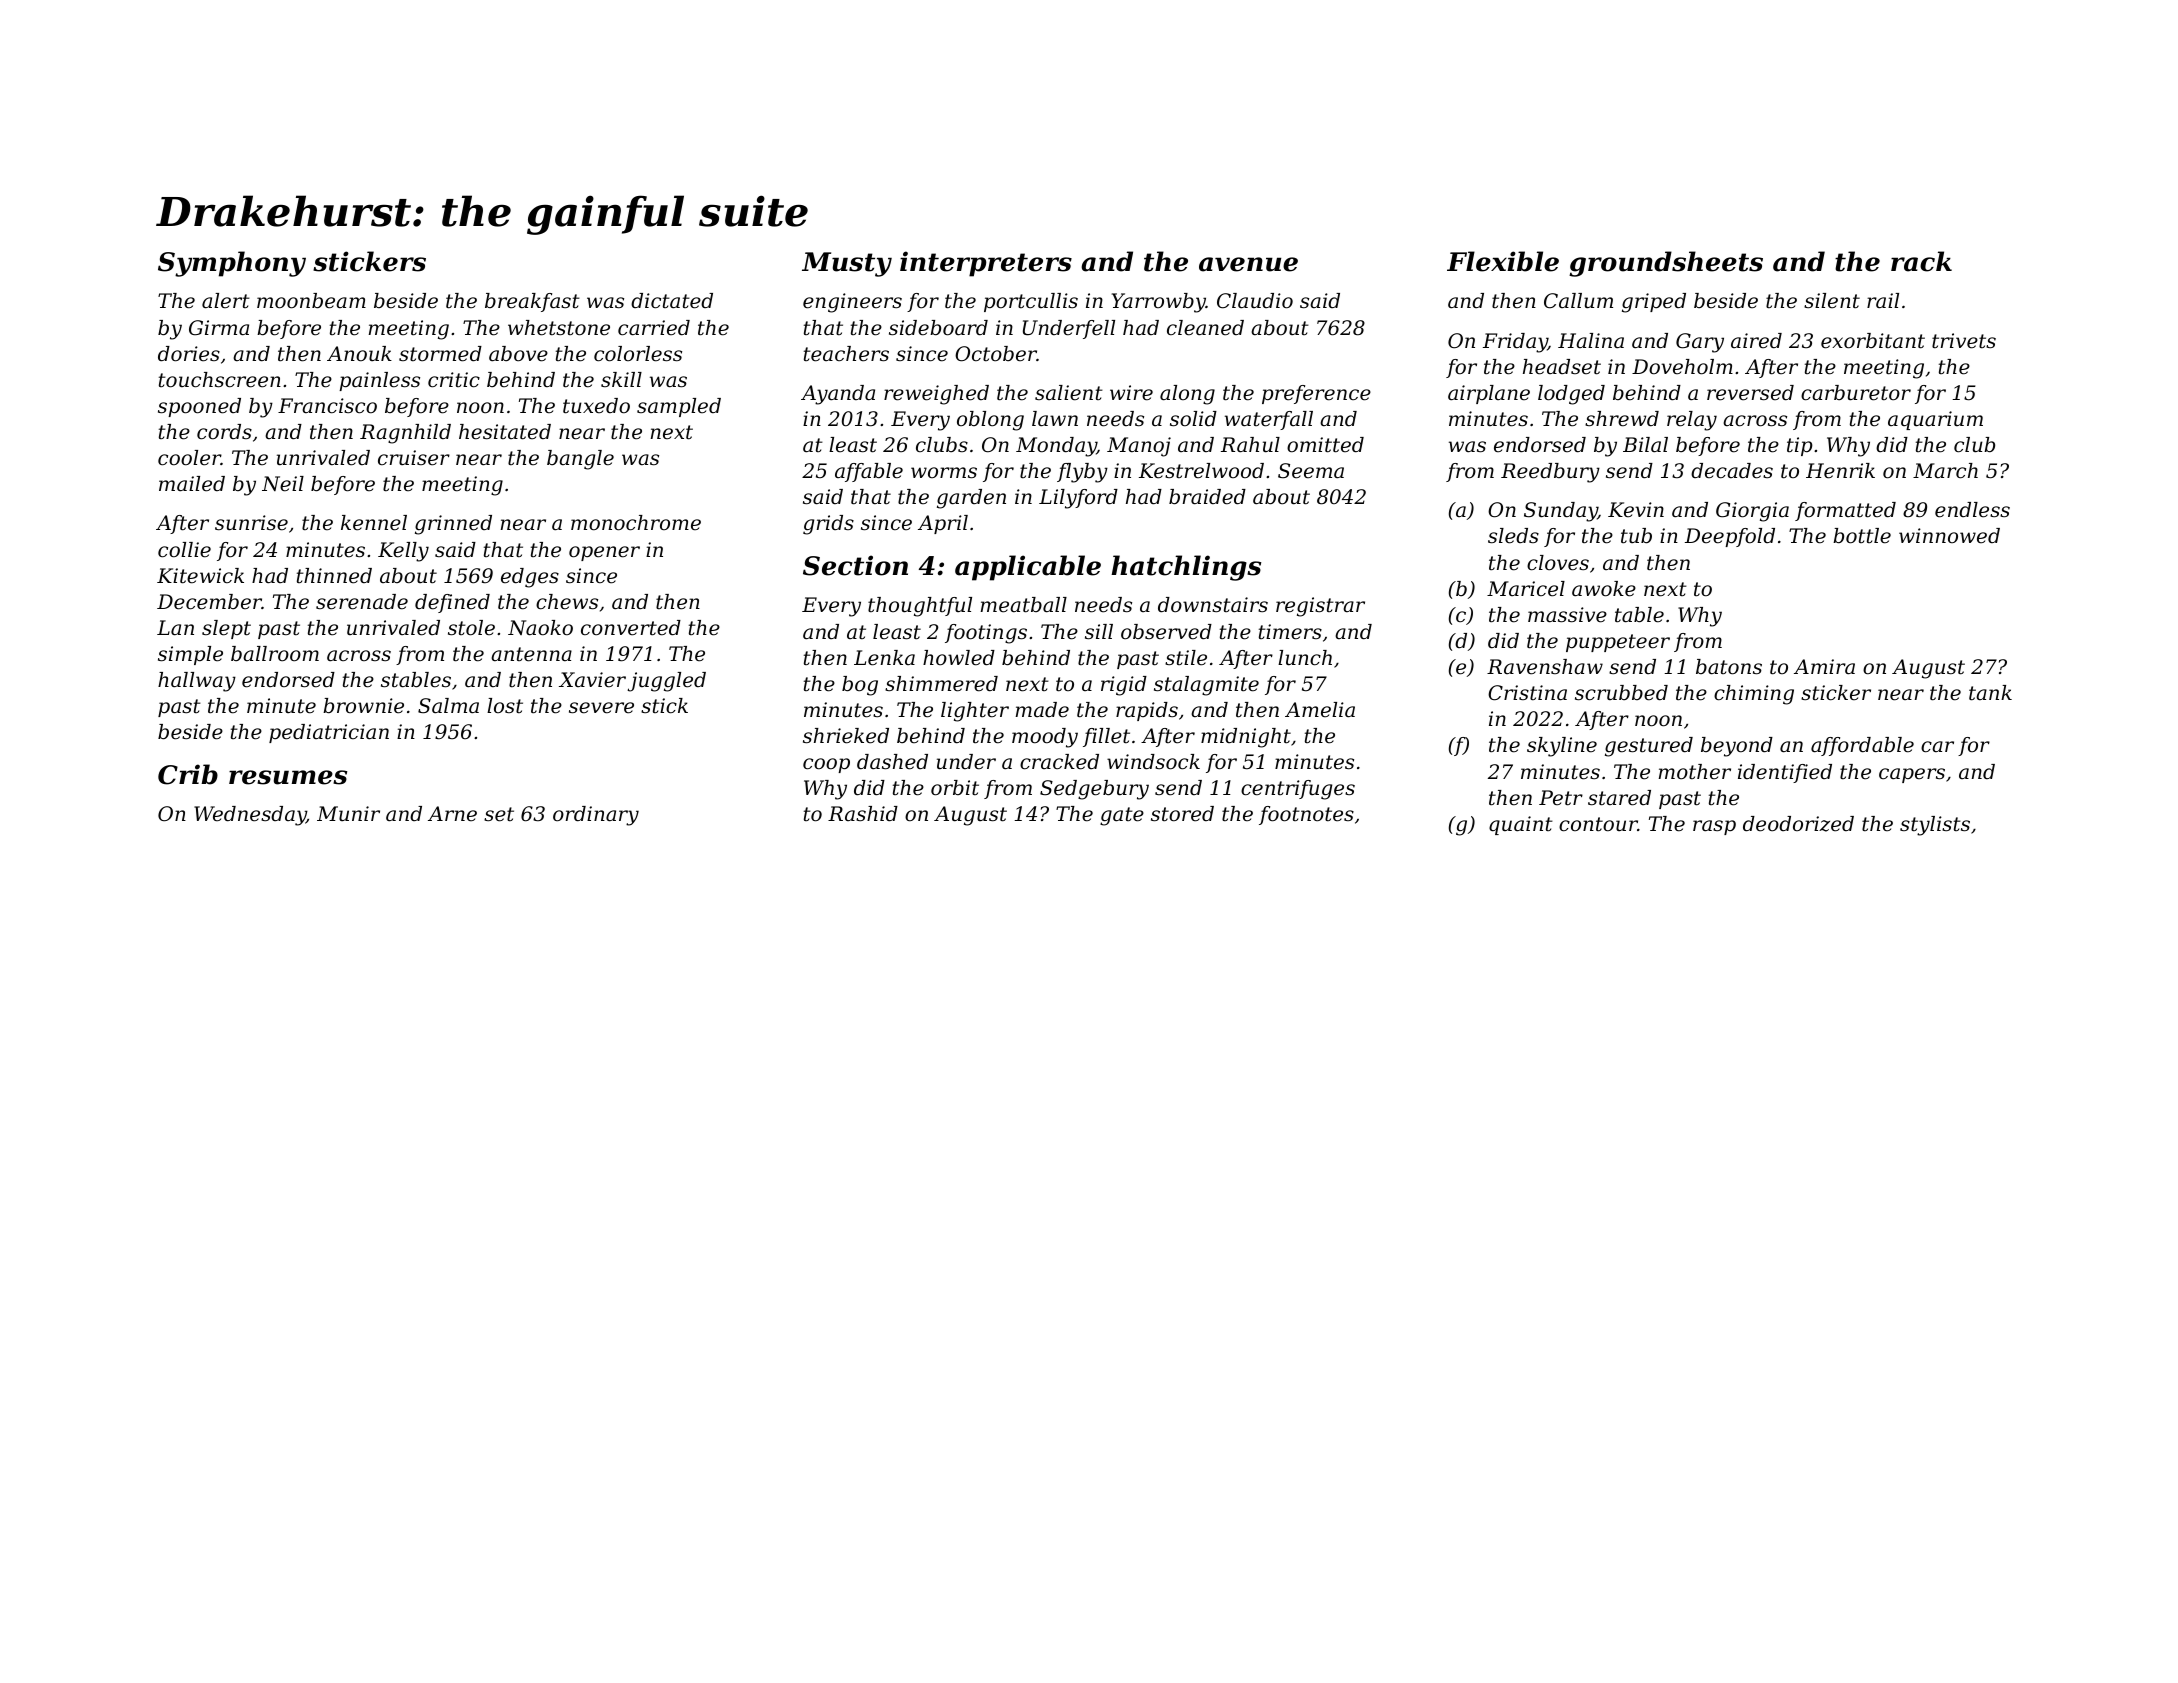 This screenshot has width=2178, height=1683. Describe the element at coordinates (1562, 747) in the screenshot. I see `skyline` at that location.
